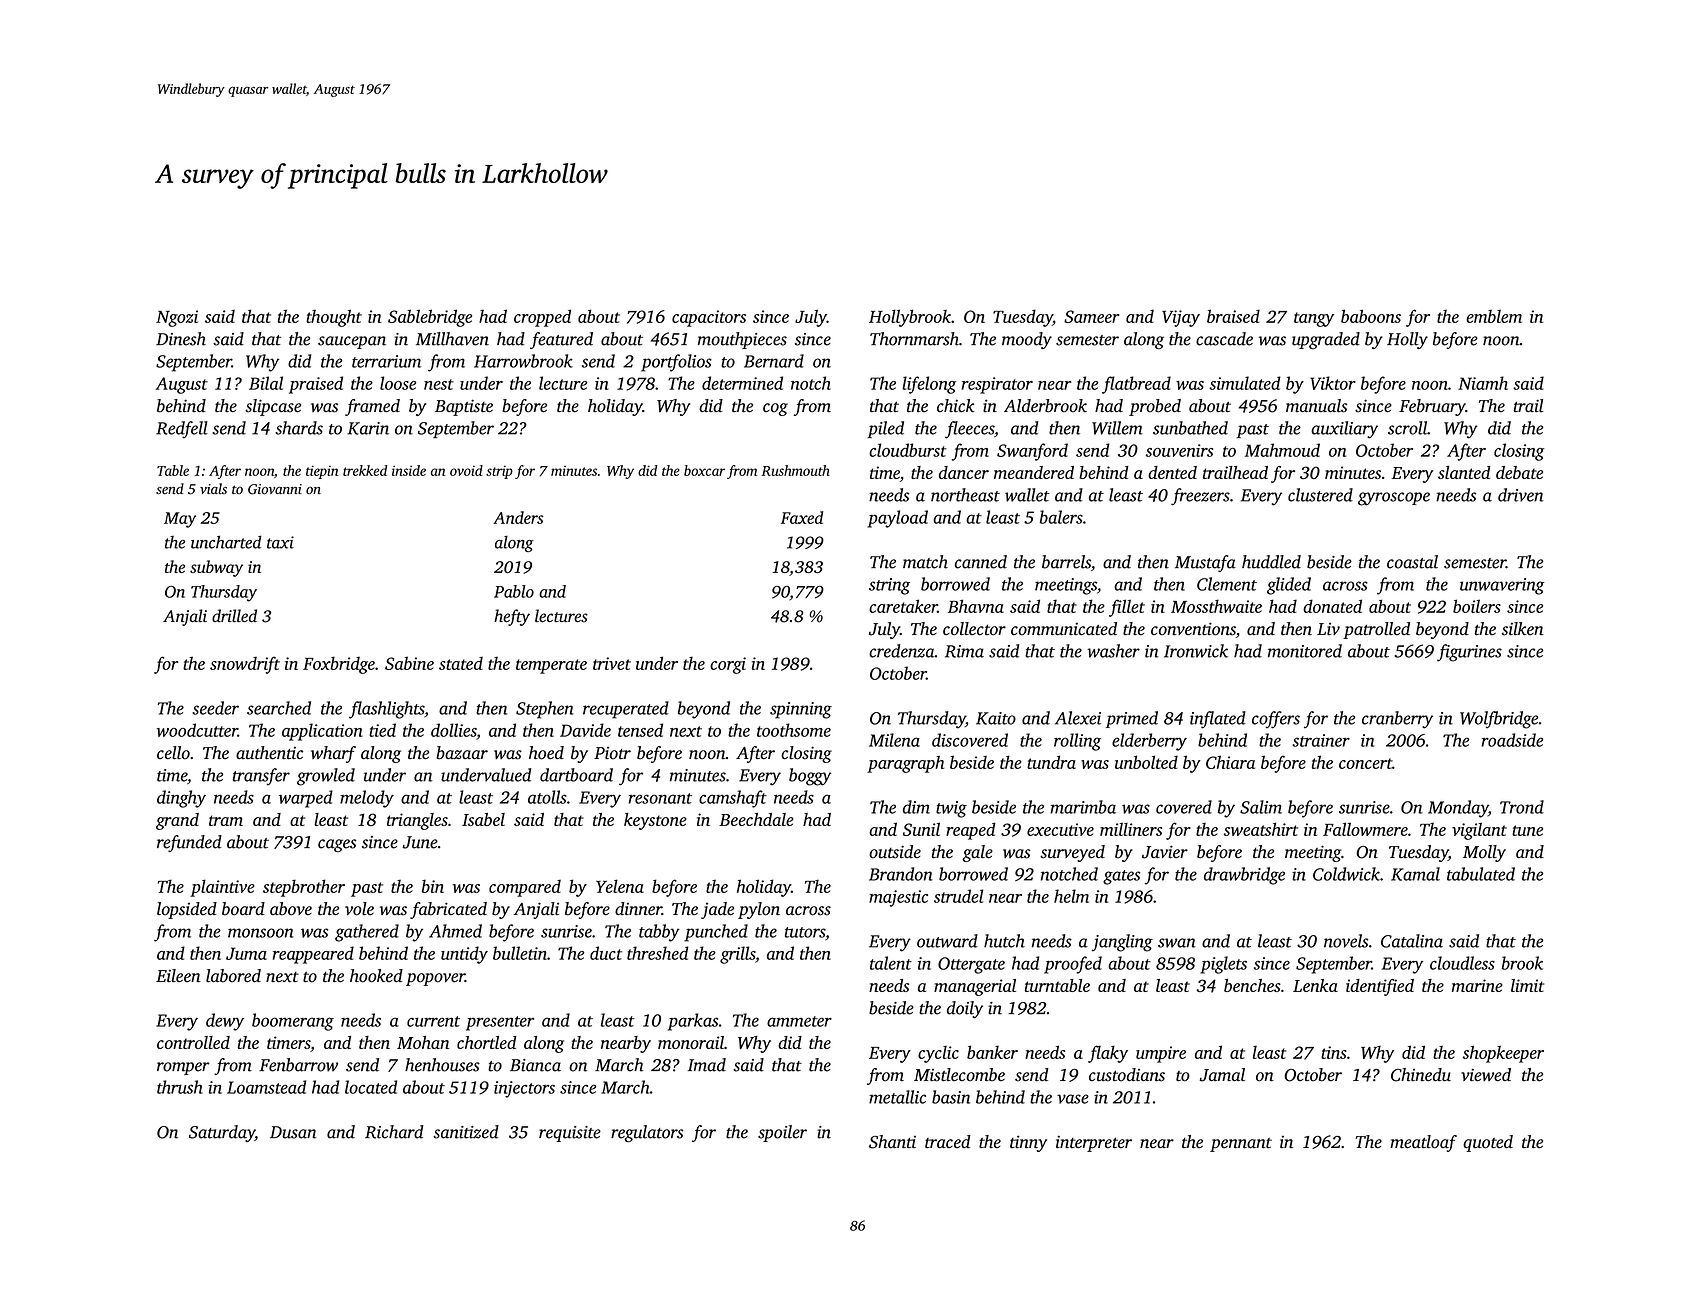 The image size is (1700, 1313). I want to click on dewy, so click(225, 1022).
